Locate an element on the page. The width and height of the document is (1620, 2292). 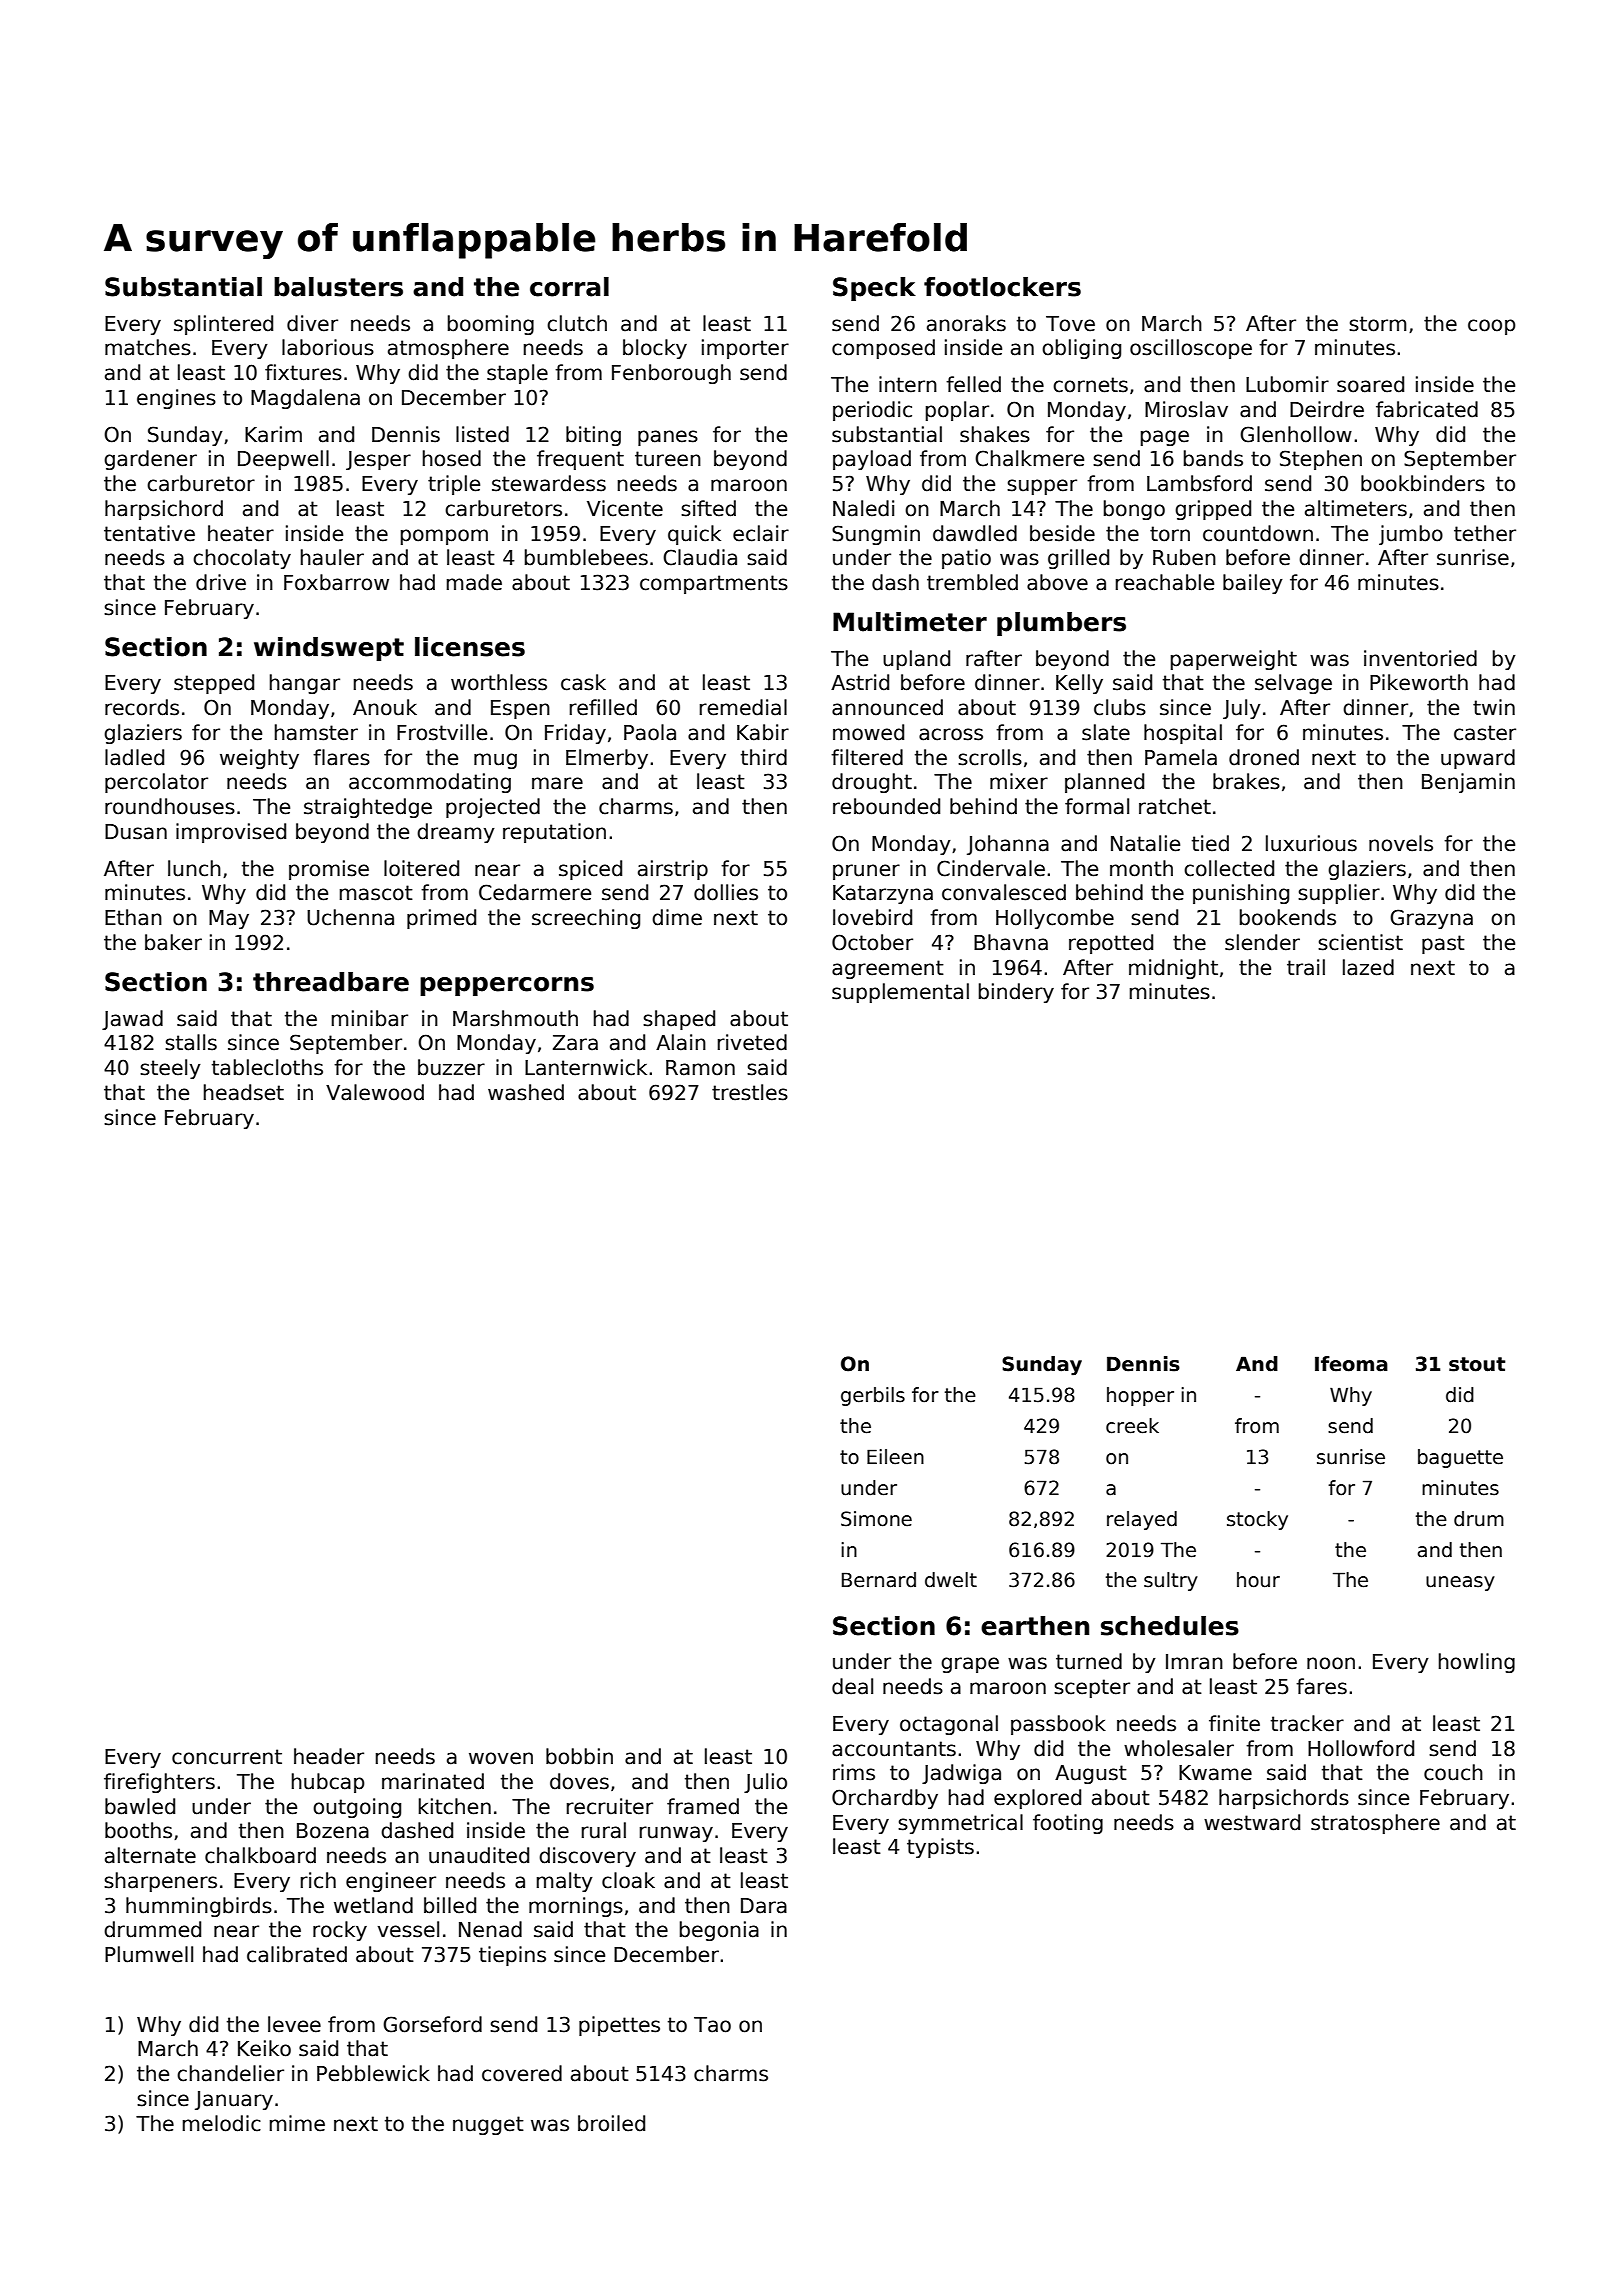
lazed is located at coordinates (1368, 967).
